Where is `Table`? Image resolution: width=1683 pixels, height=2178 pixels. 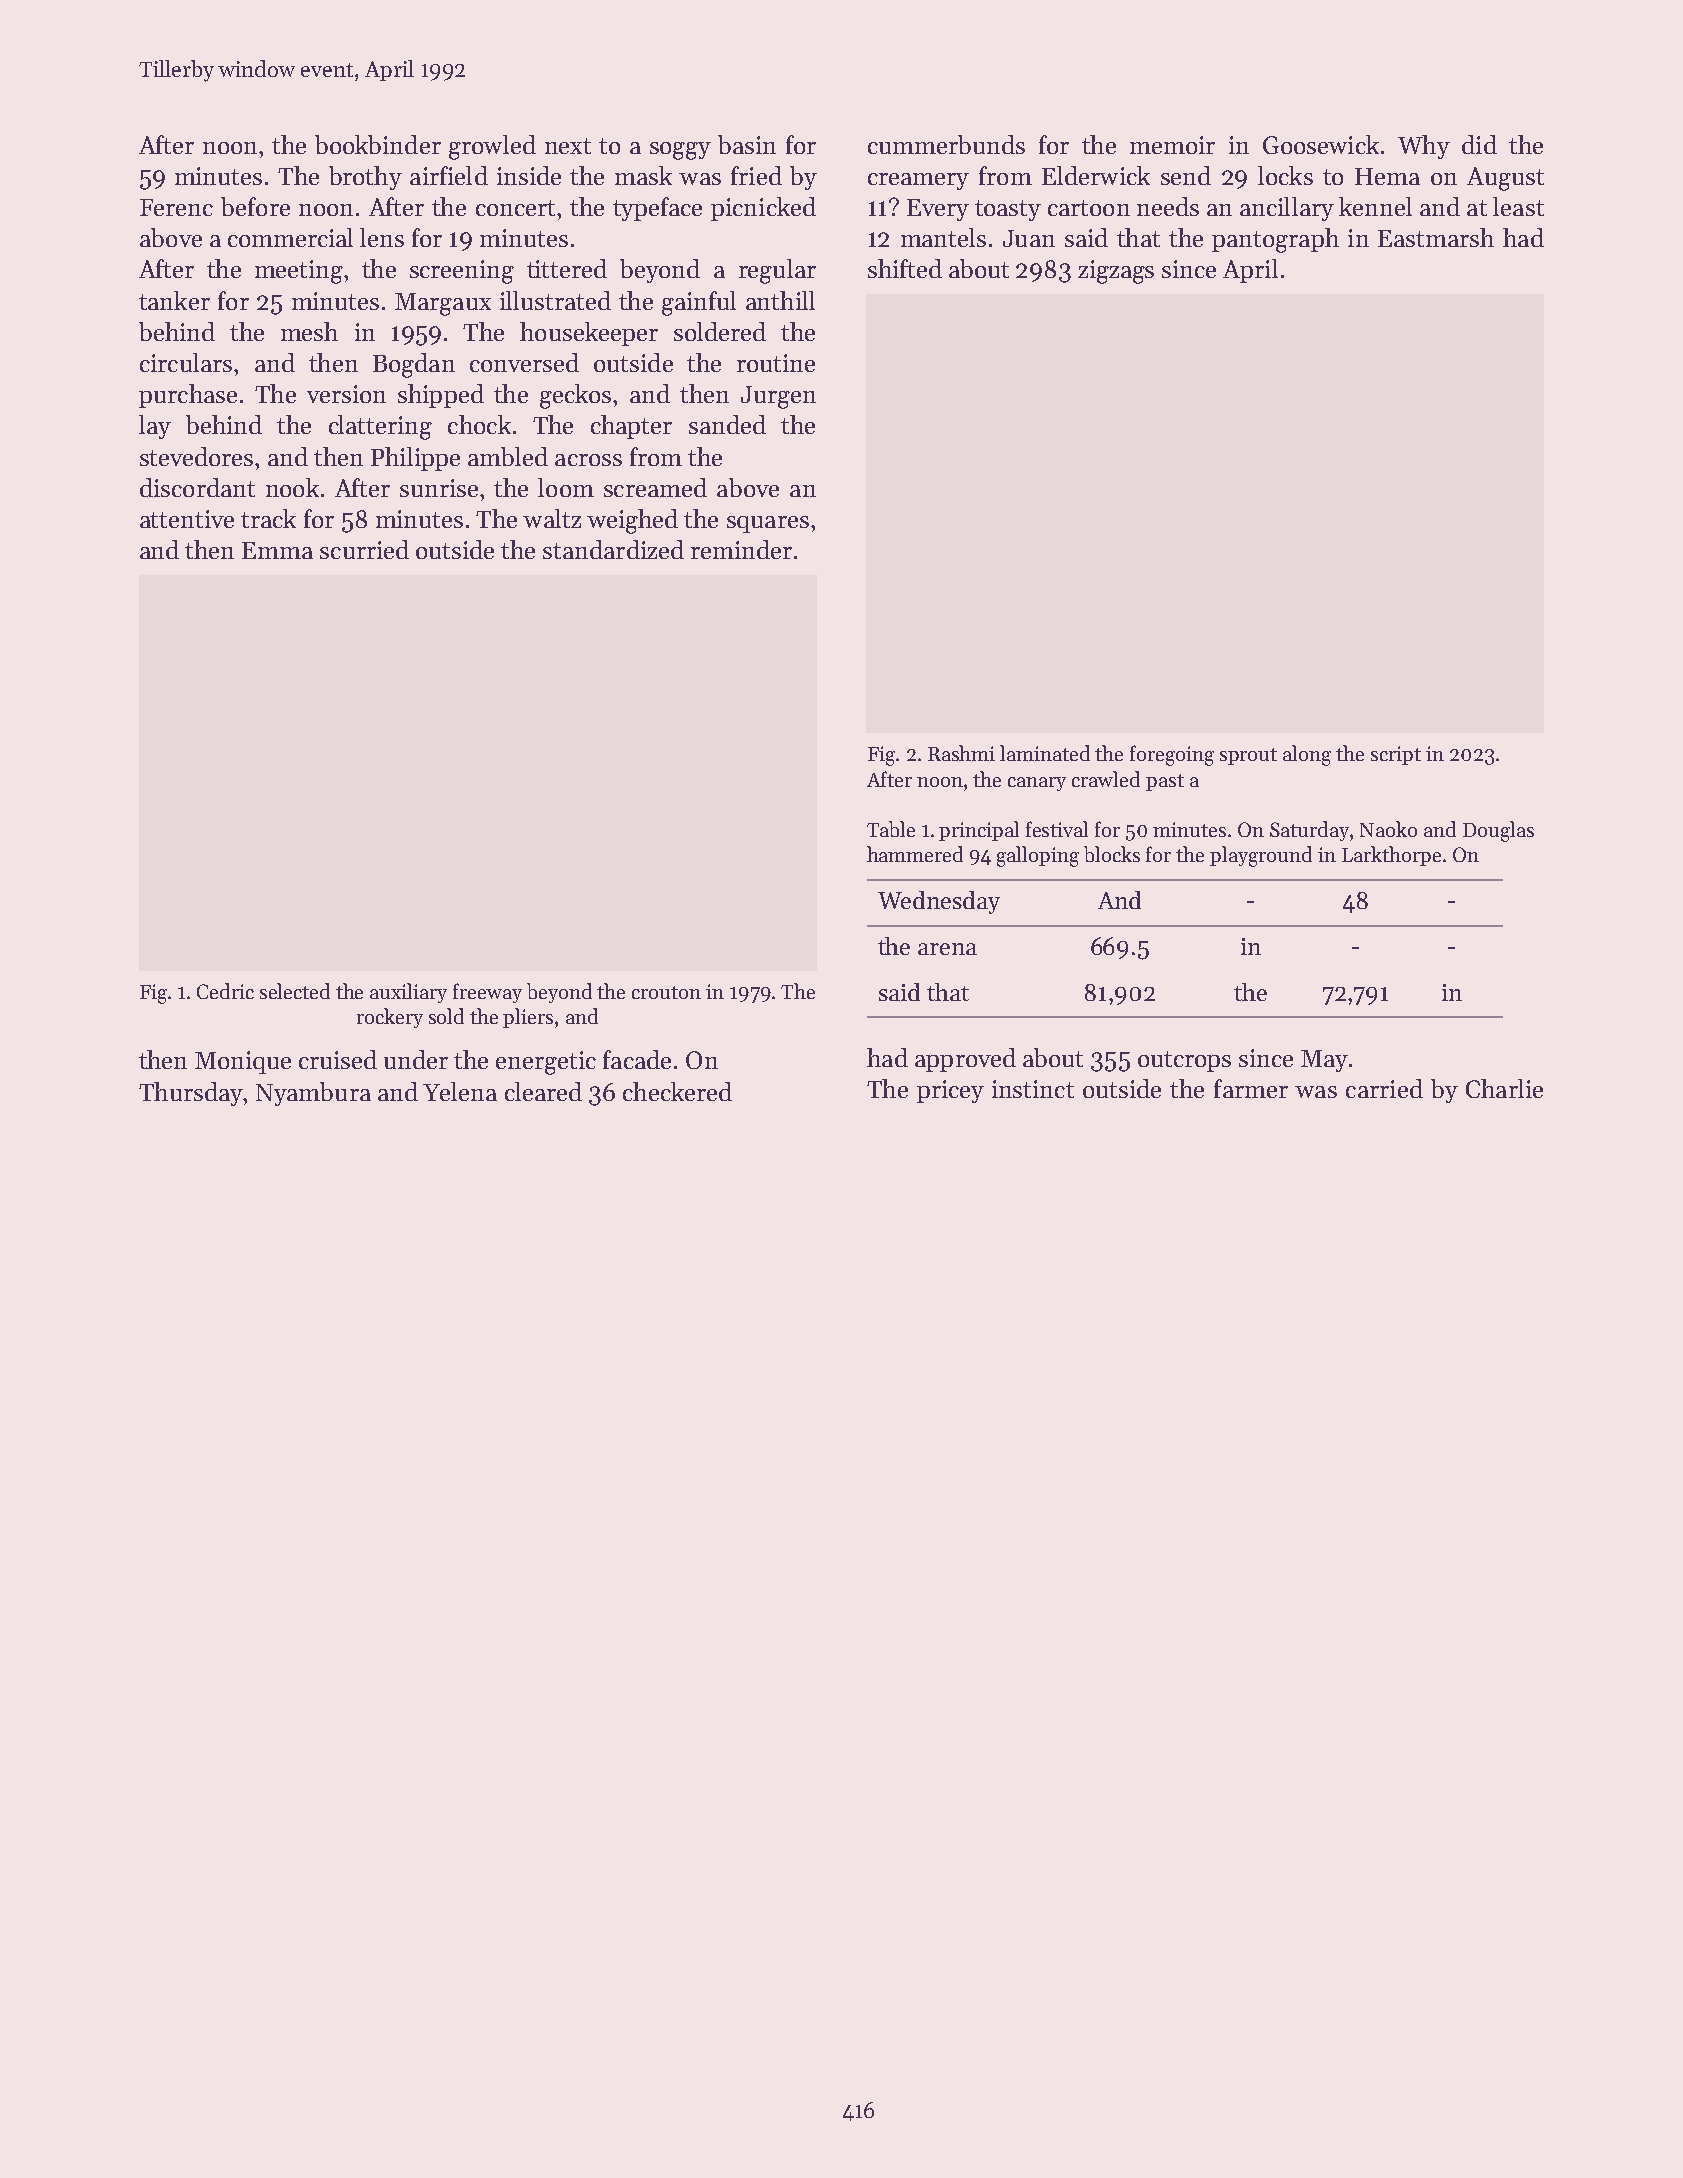 Table is located at coordinates (891, 829).
